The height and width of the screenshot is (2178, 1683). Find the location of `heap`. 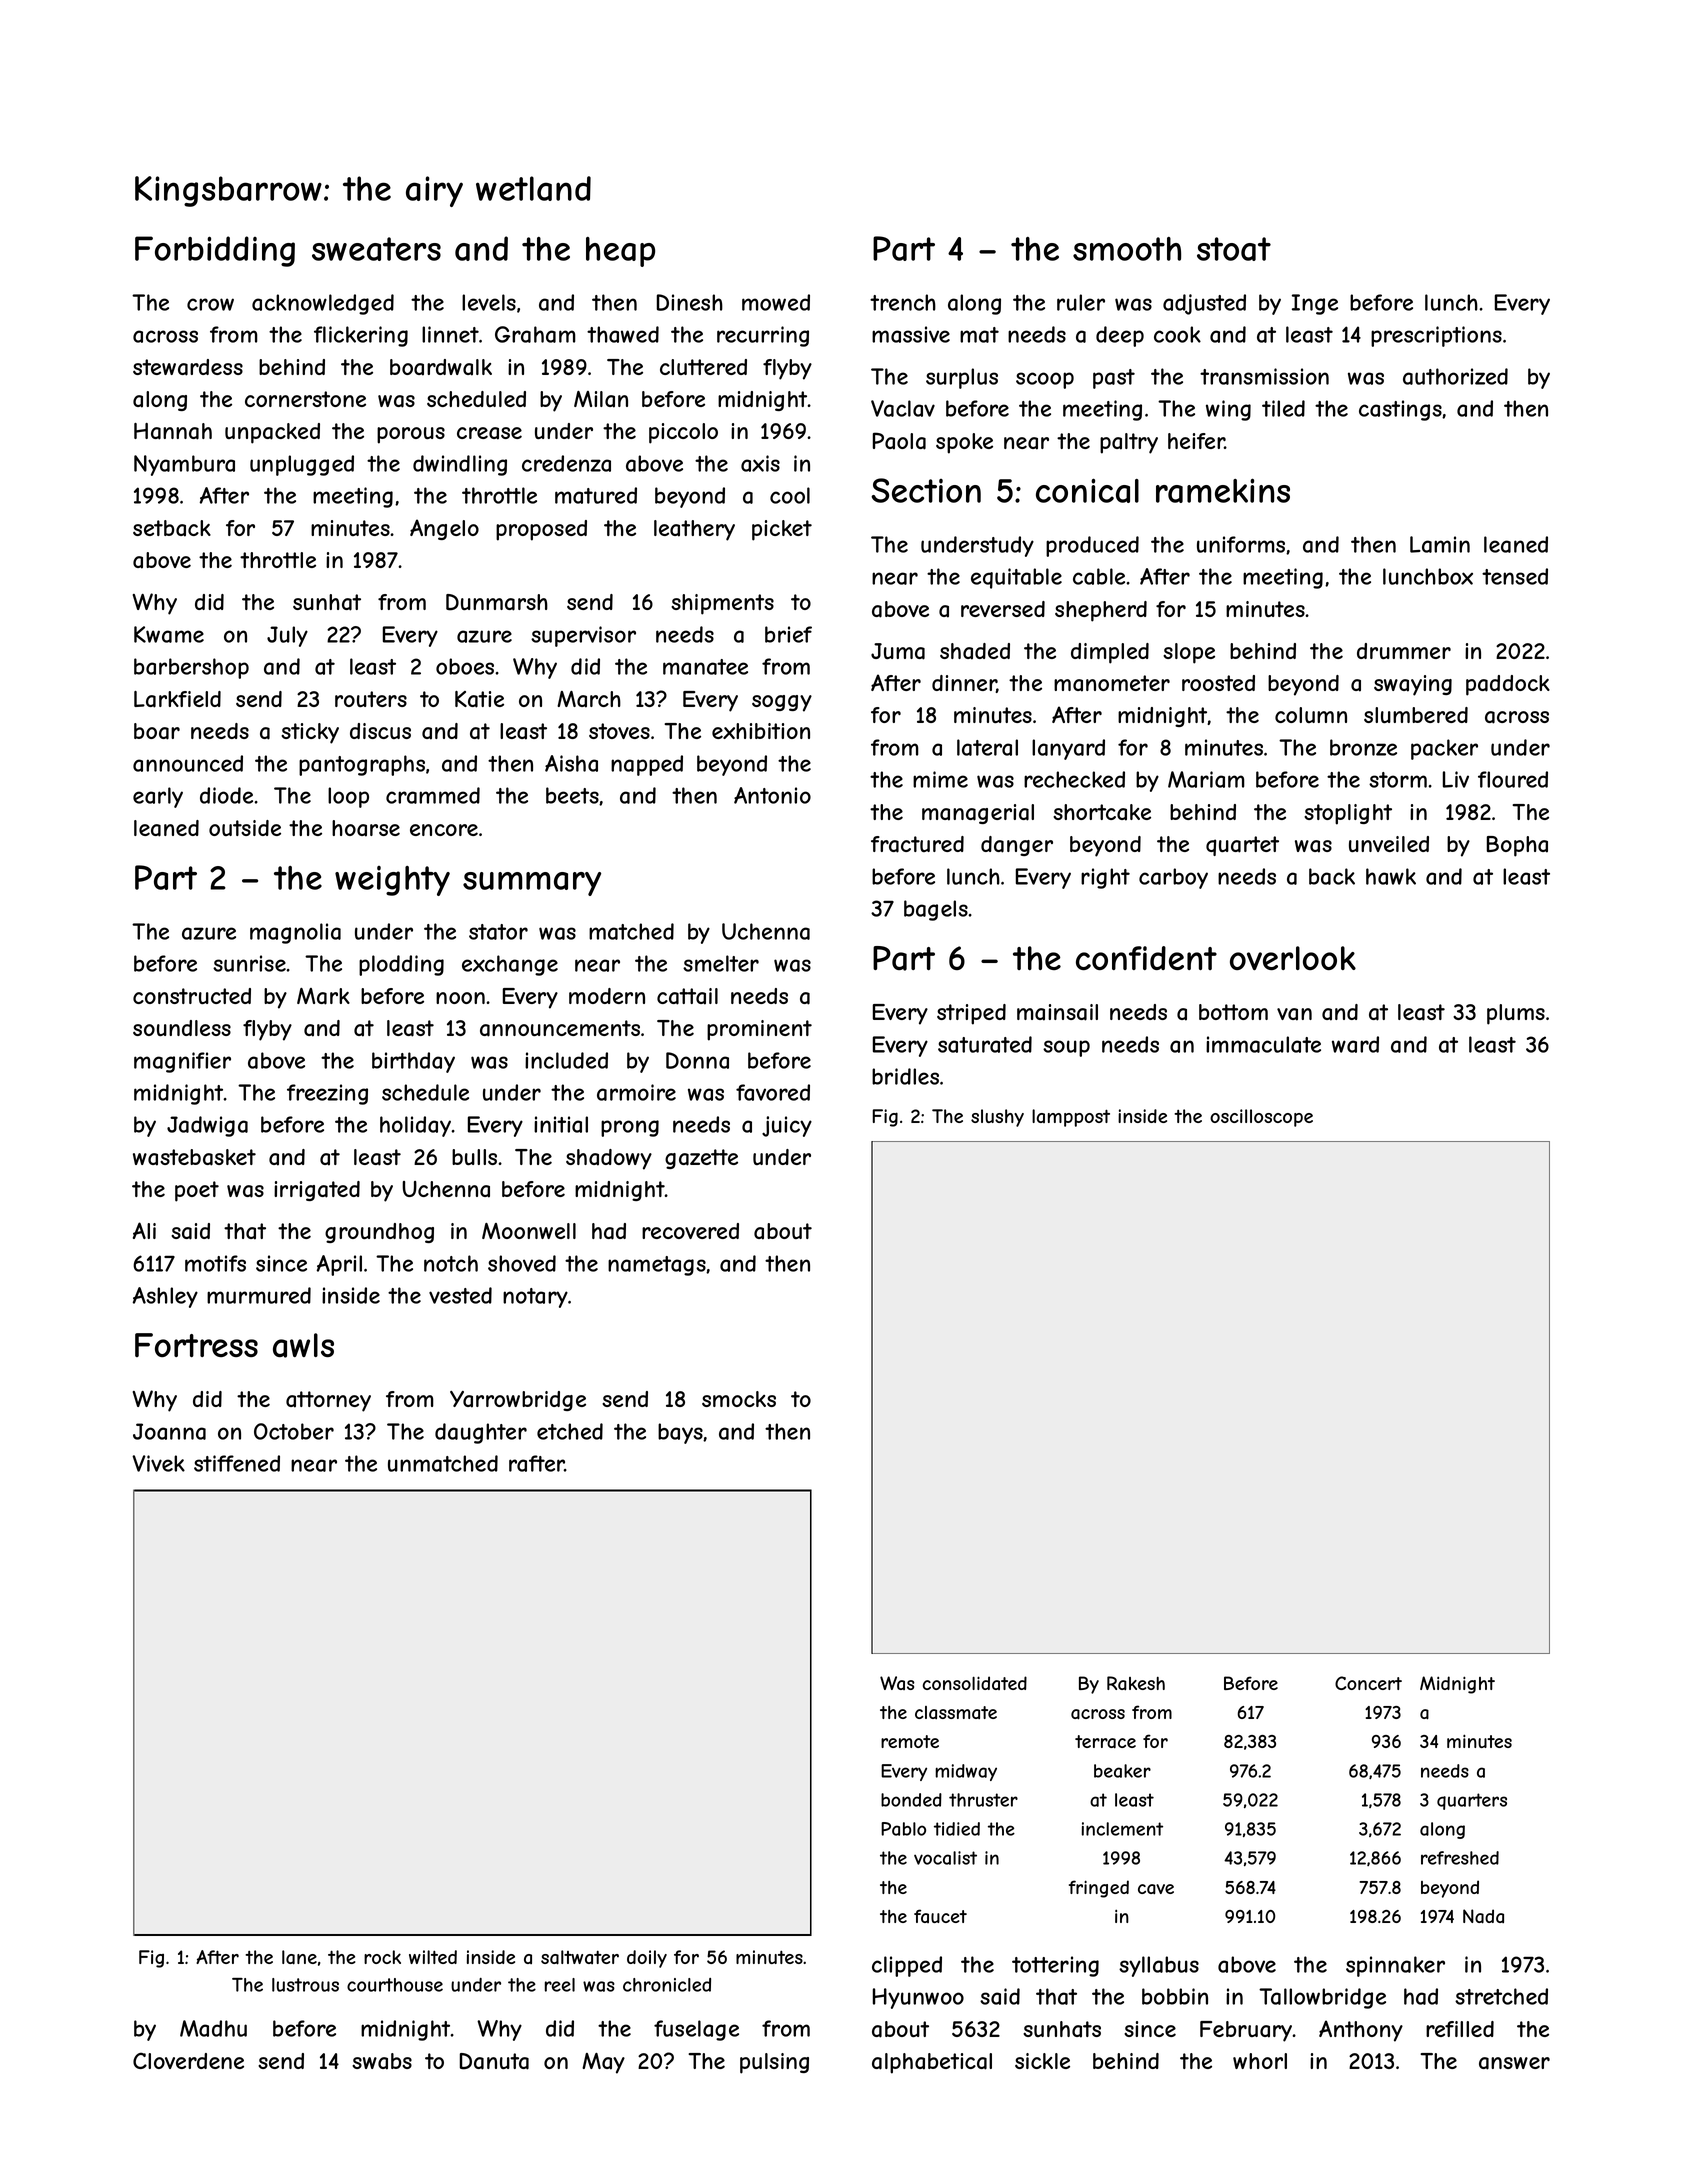

heap is located at coordinates (620, 252).
